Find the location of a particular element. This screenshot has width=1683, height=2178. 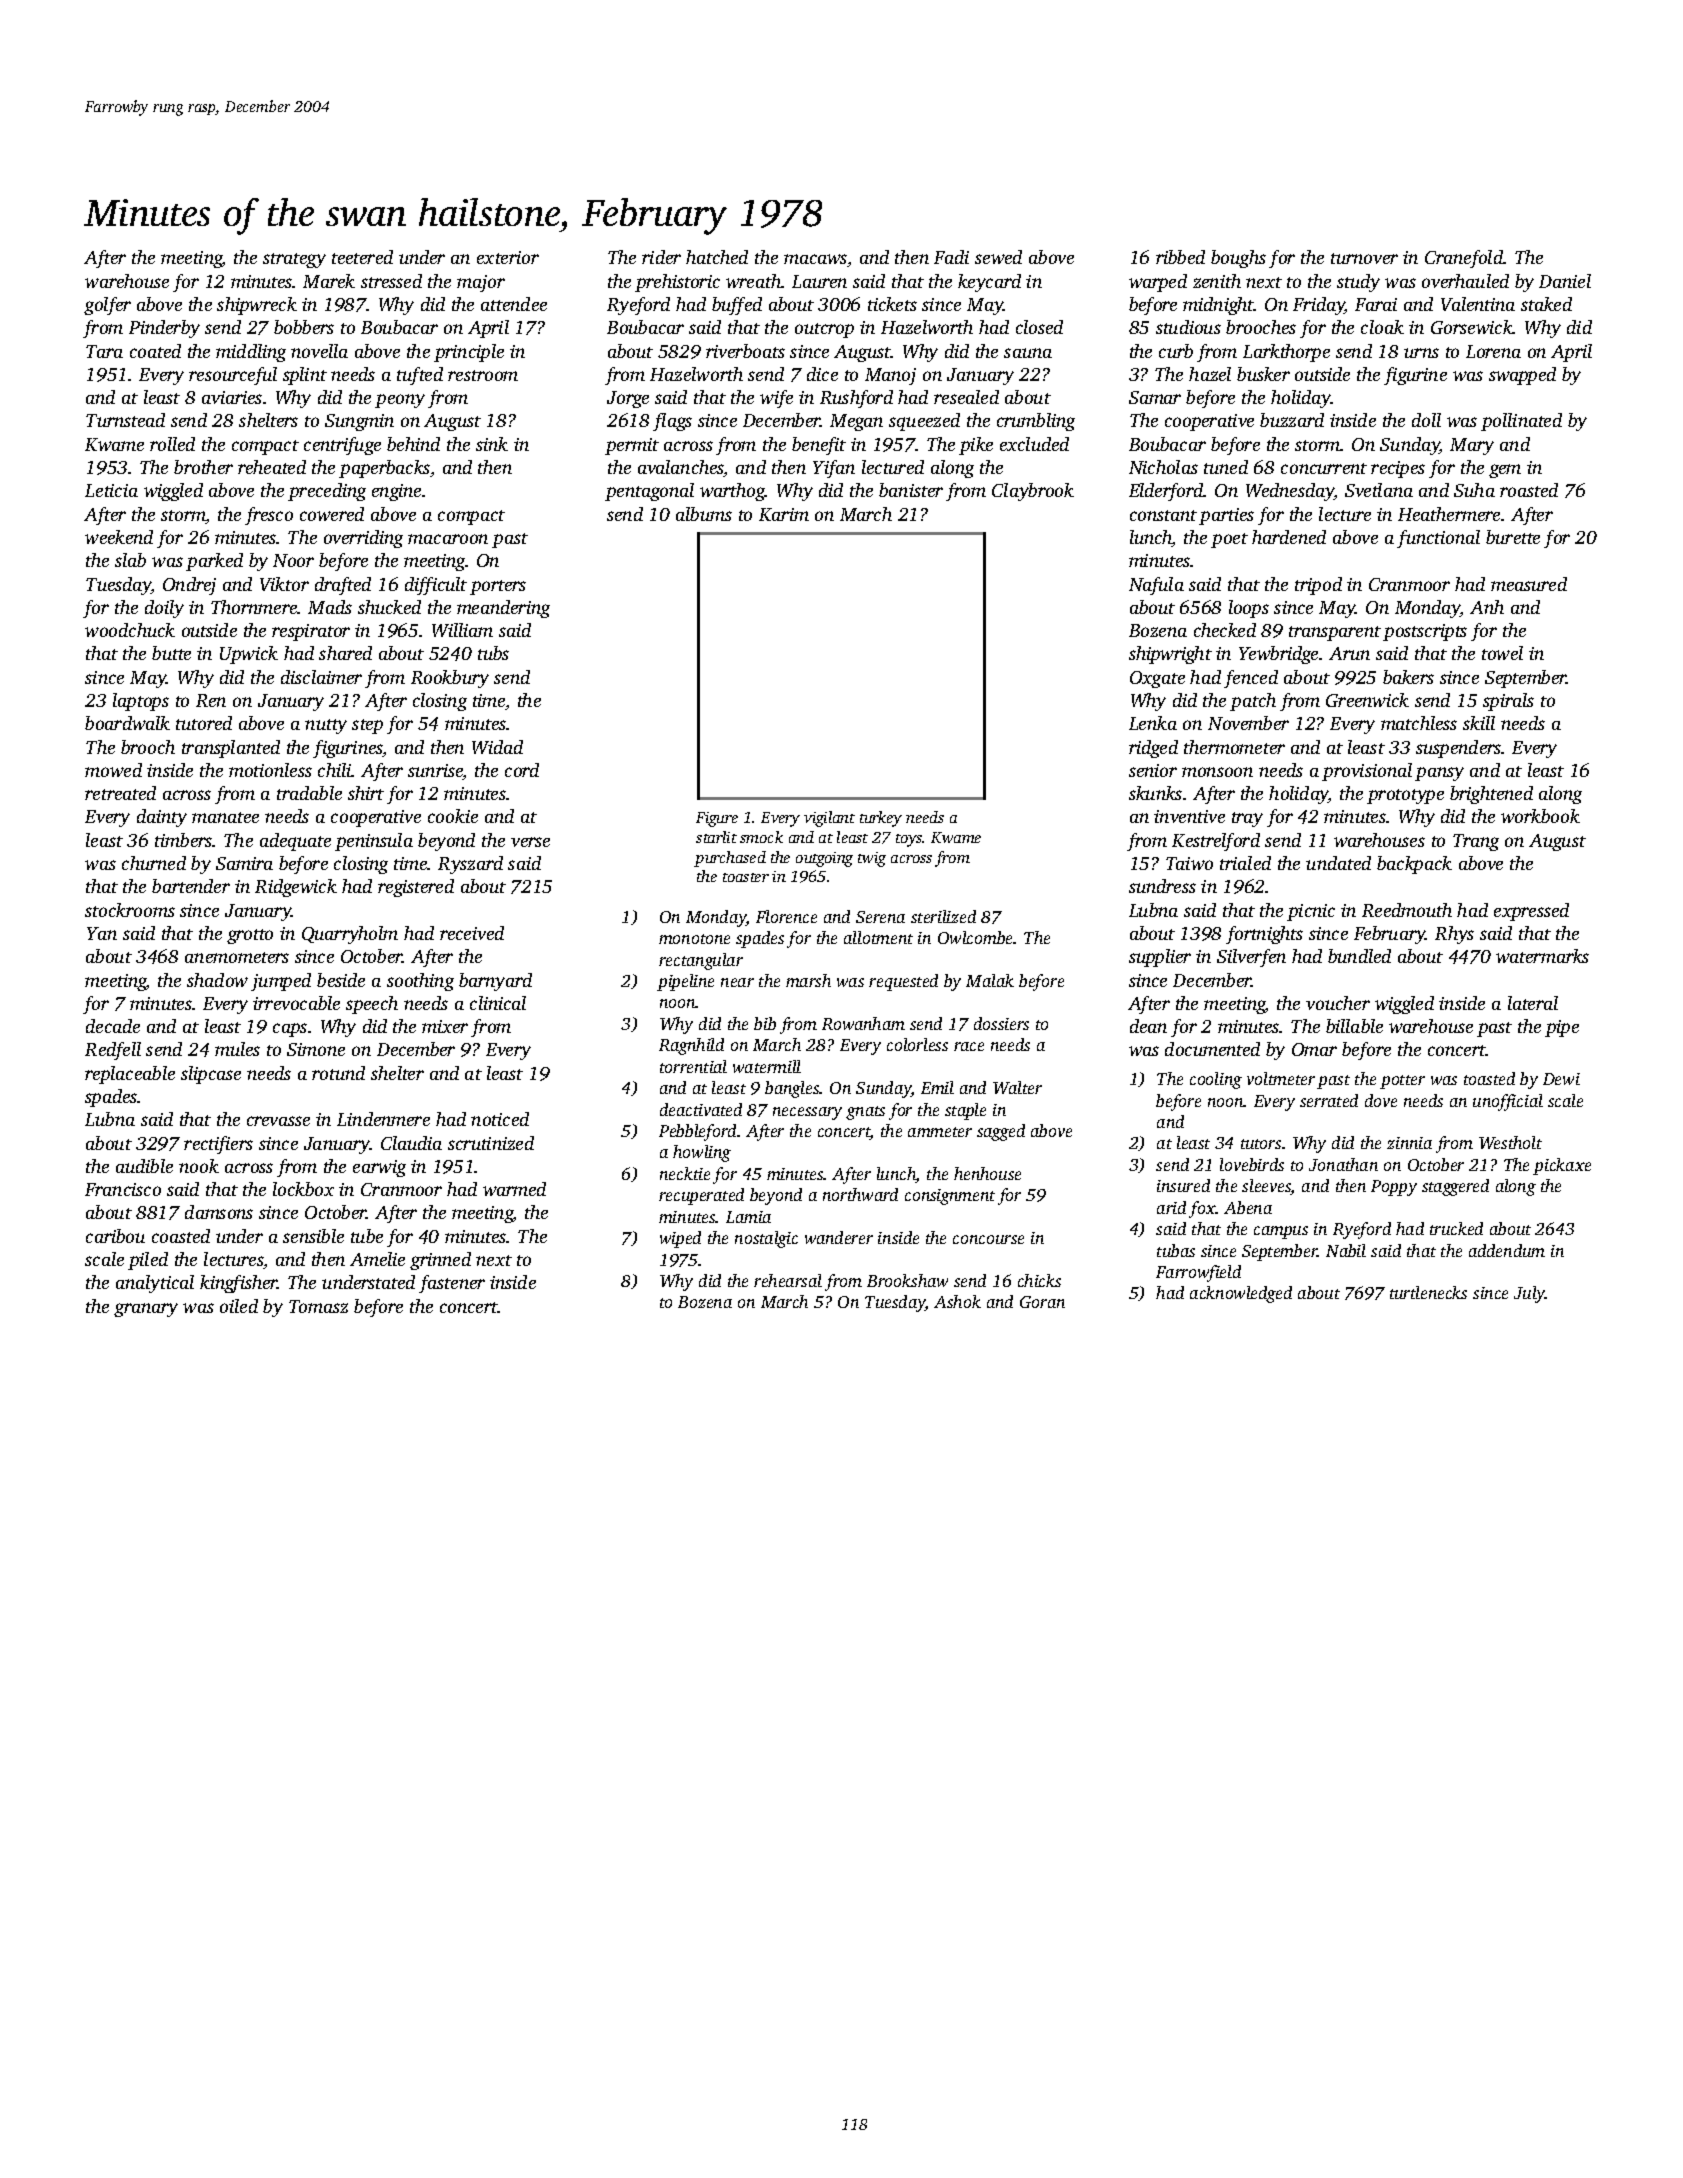

tripod is located at coordinates (1318, 586).
